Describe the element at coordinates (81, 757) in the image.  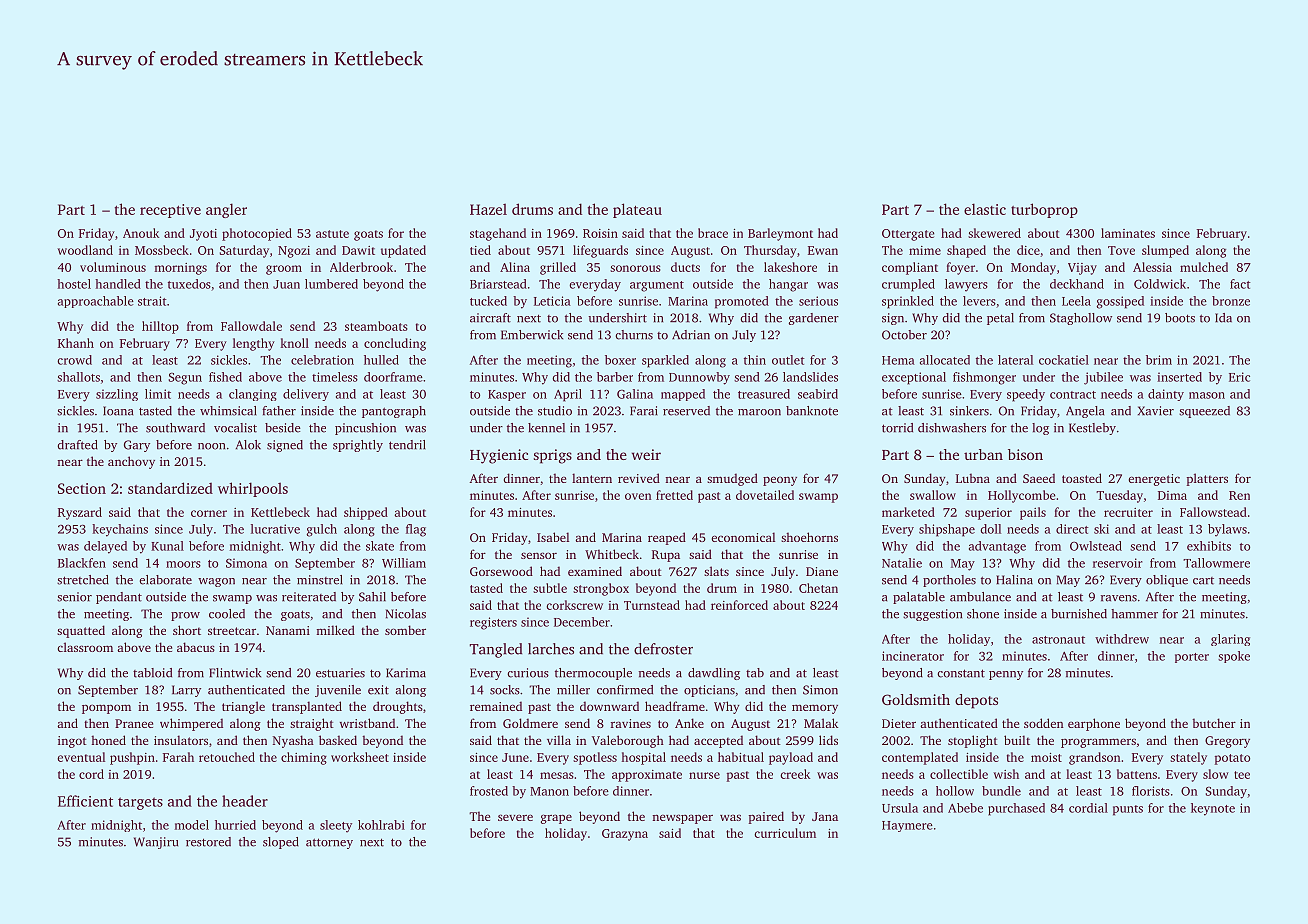
I see `eventual` at that location.
